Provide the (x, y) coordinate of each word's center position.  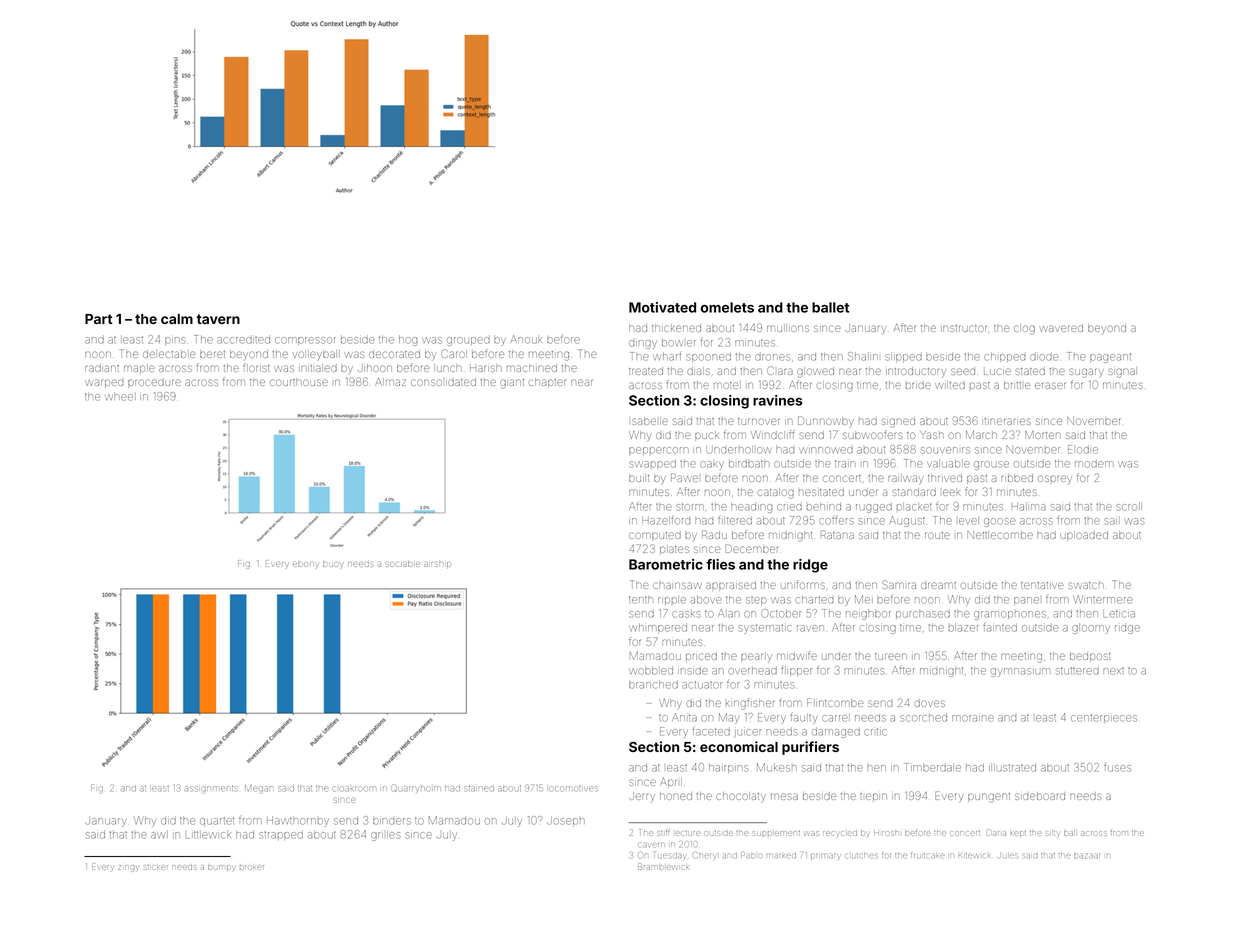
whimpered (658, 629)
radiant (102, 368)
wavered (1061, 328)
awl (159, 835)
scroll (1129, 507)
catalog (775, 493)
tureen (891, 656)
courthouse (299, 382)
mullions (788, 328)
